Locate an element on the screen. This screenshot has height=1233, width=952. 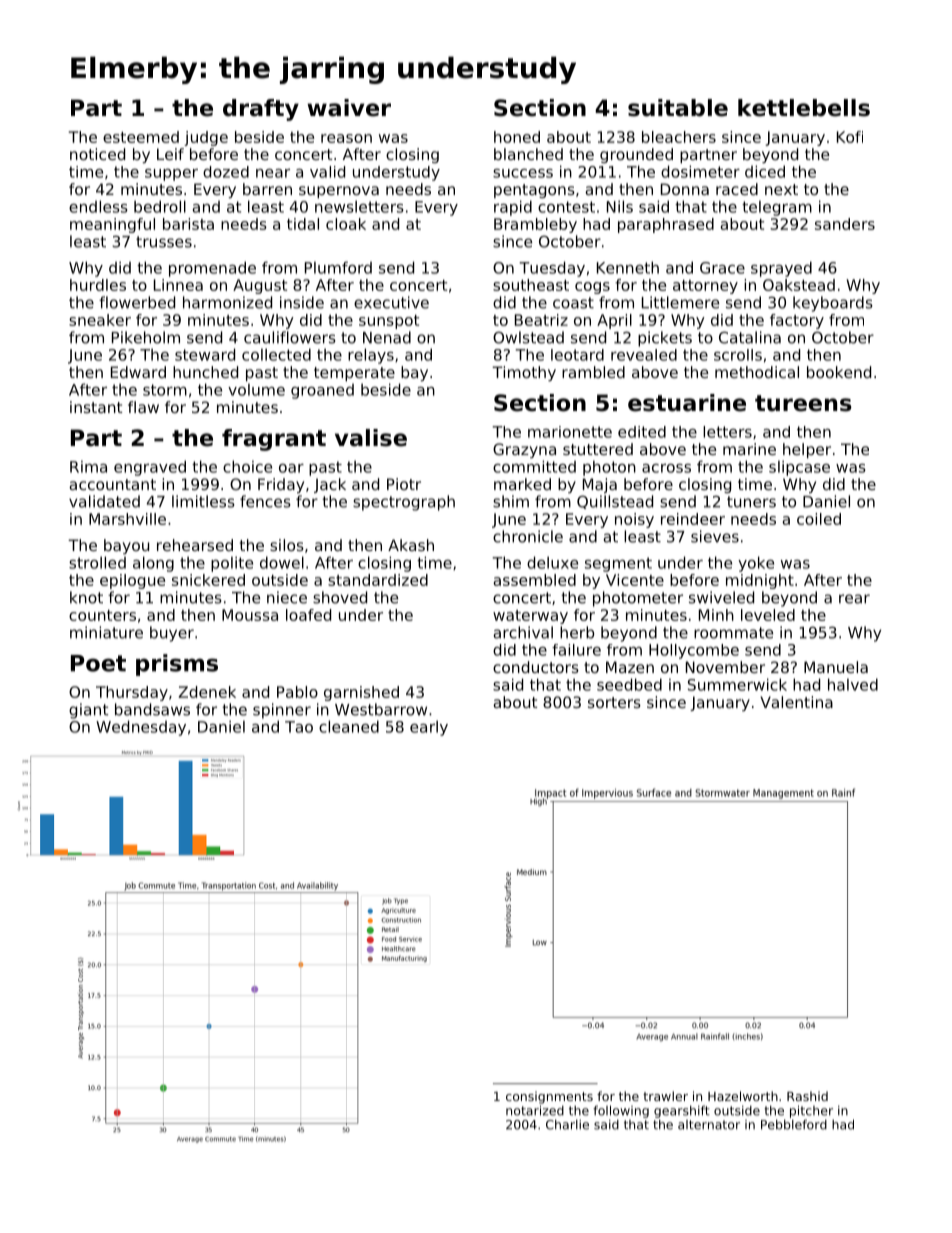
barren is located at coordinates (267, 189).
